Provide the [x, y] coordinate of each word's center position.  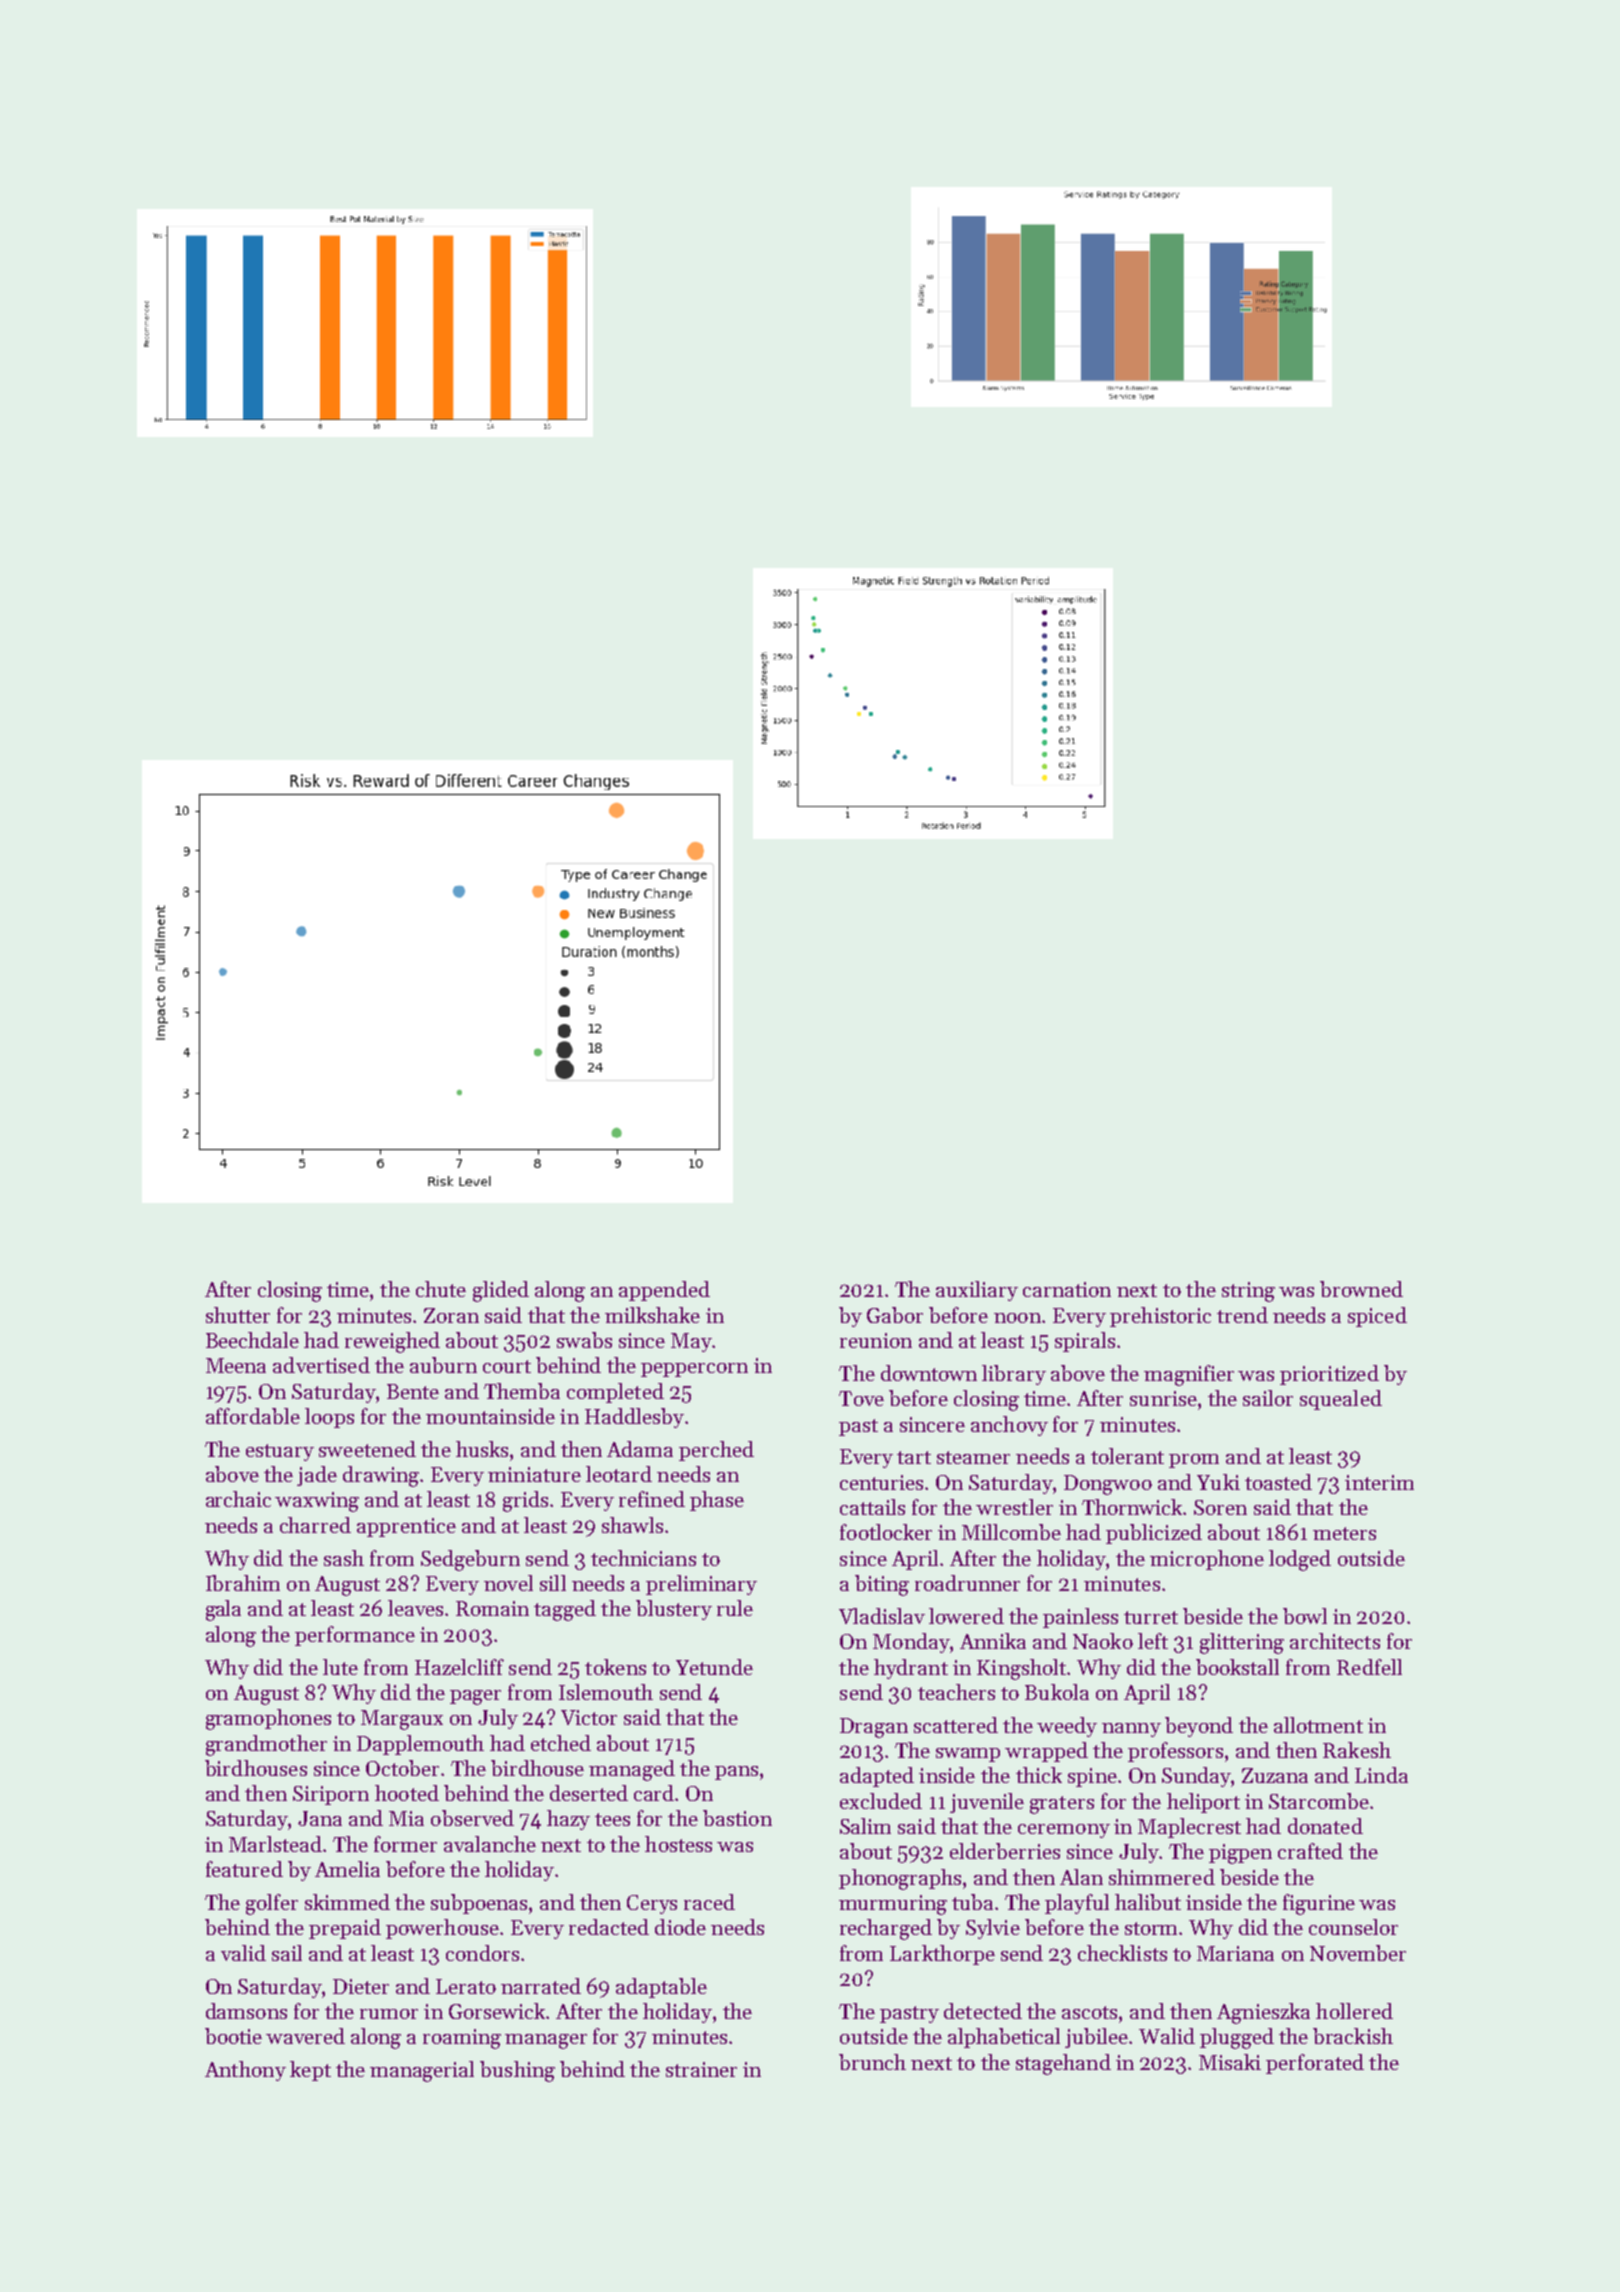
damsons [246, 2011]
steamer [973, 1457]
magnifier [1189, 1375]
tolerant [1127, 1456]
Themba [522, 1391]
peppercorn [694, 1370]
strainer [701, 2069]
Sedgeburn [470, 1560]
